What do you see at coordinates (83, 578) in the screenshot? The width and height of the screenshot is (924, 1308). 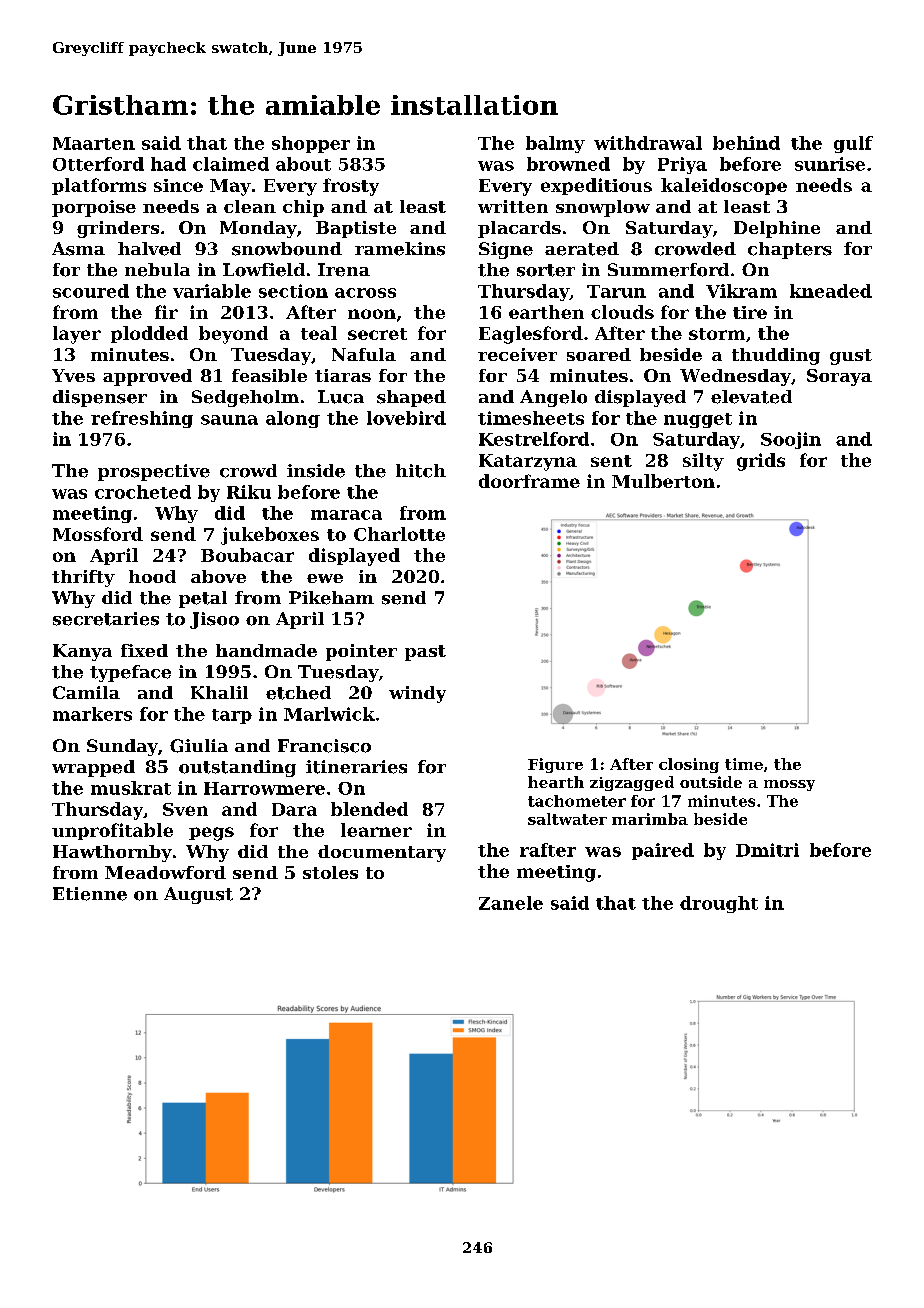 I see `thrifty` at bounding box center [83, 578].
